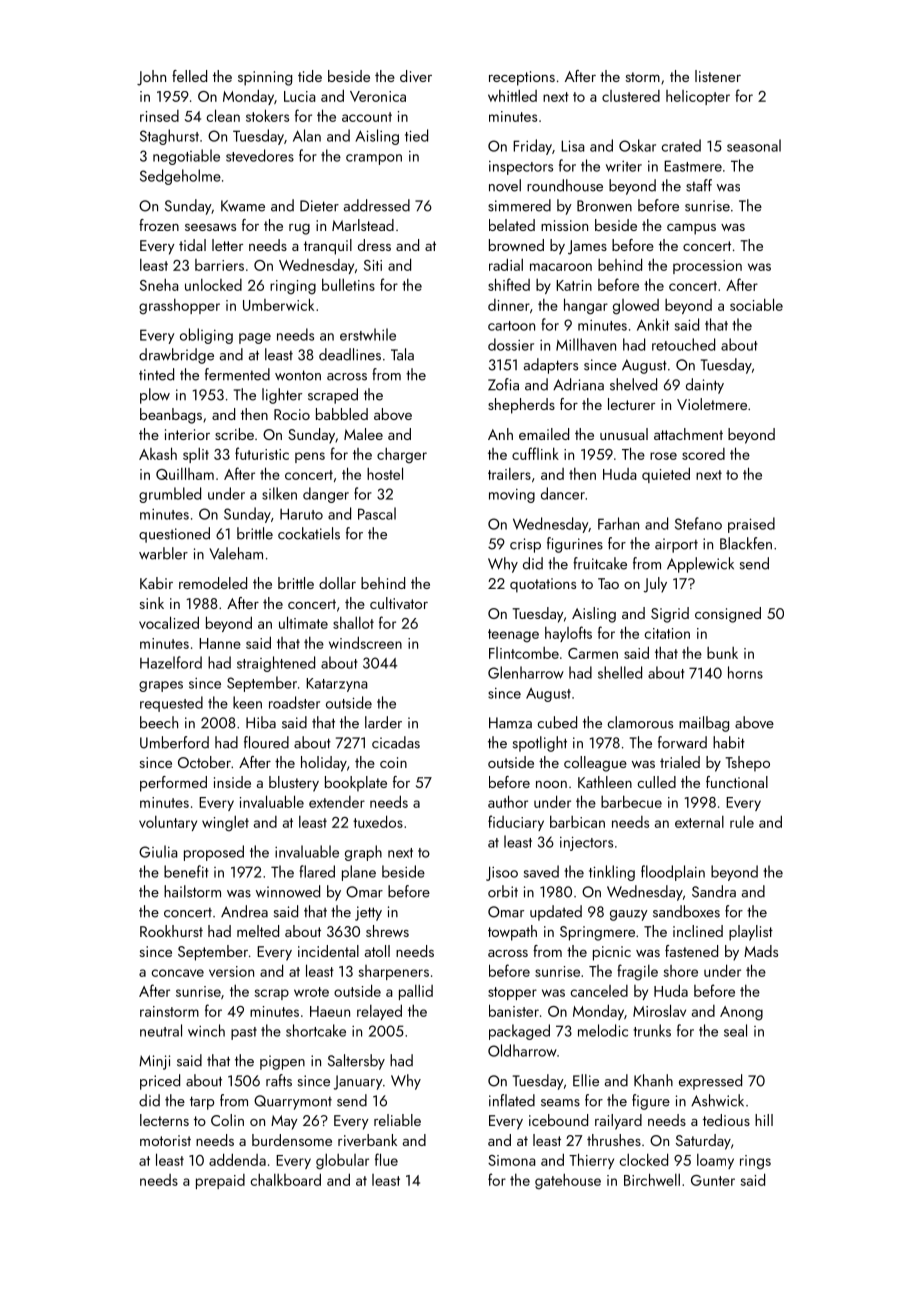  What do you see at coordinates (718, 76) in the screenshot?
I see `listener` at bounding box center [718, 76].
